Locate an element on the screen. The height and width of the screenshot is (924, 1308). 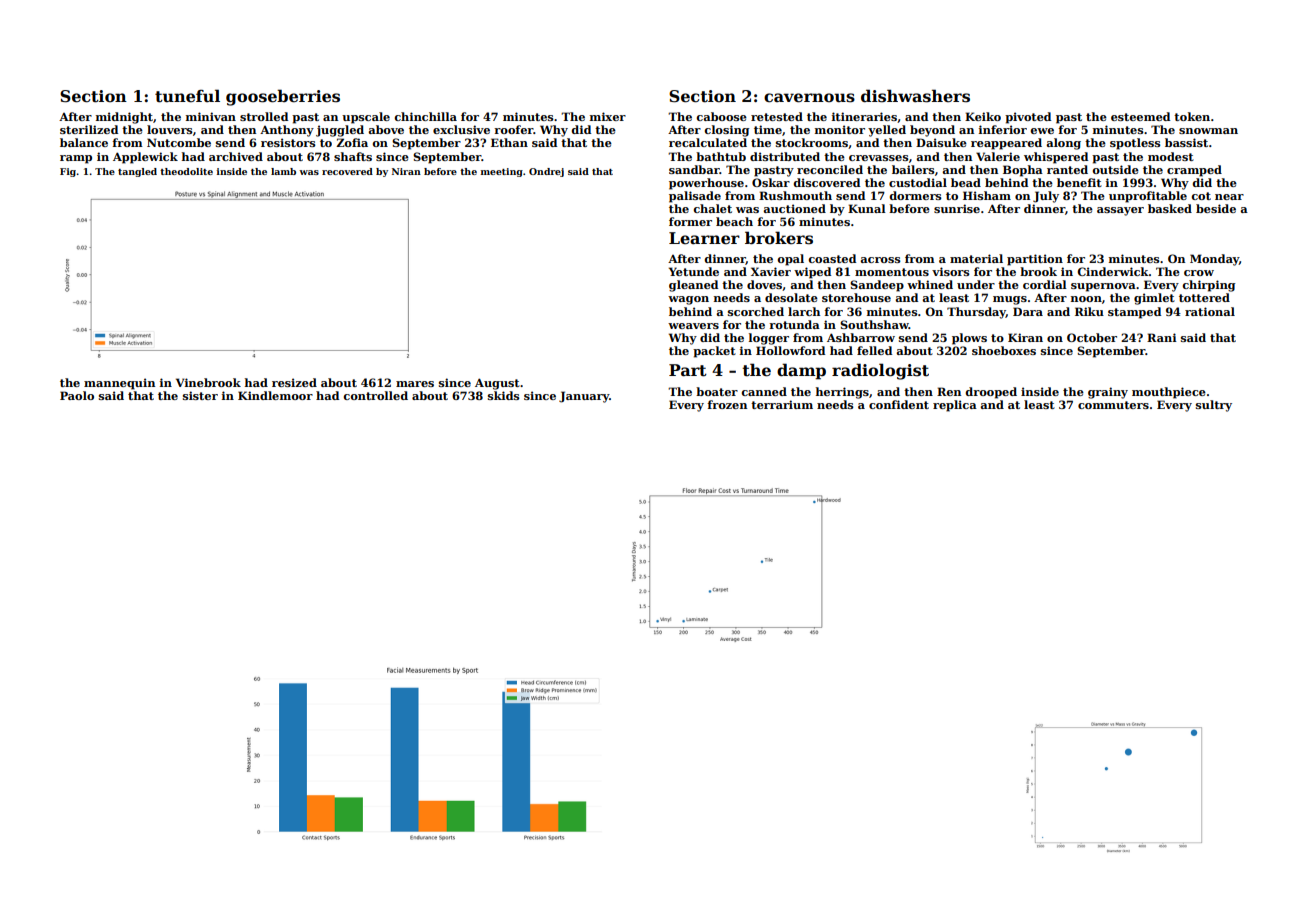
unprofitable is located at coordinates (1148, 197).
